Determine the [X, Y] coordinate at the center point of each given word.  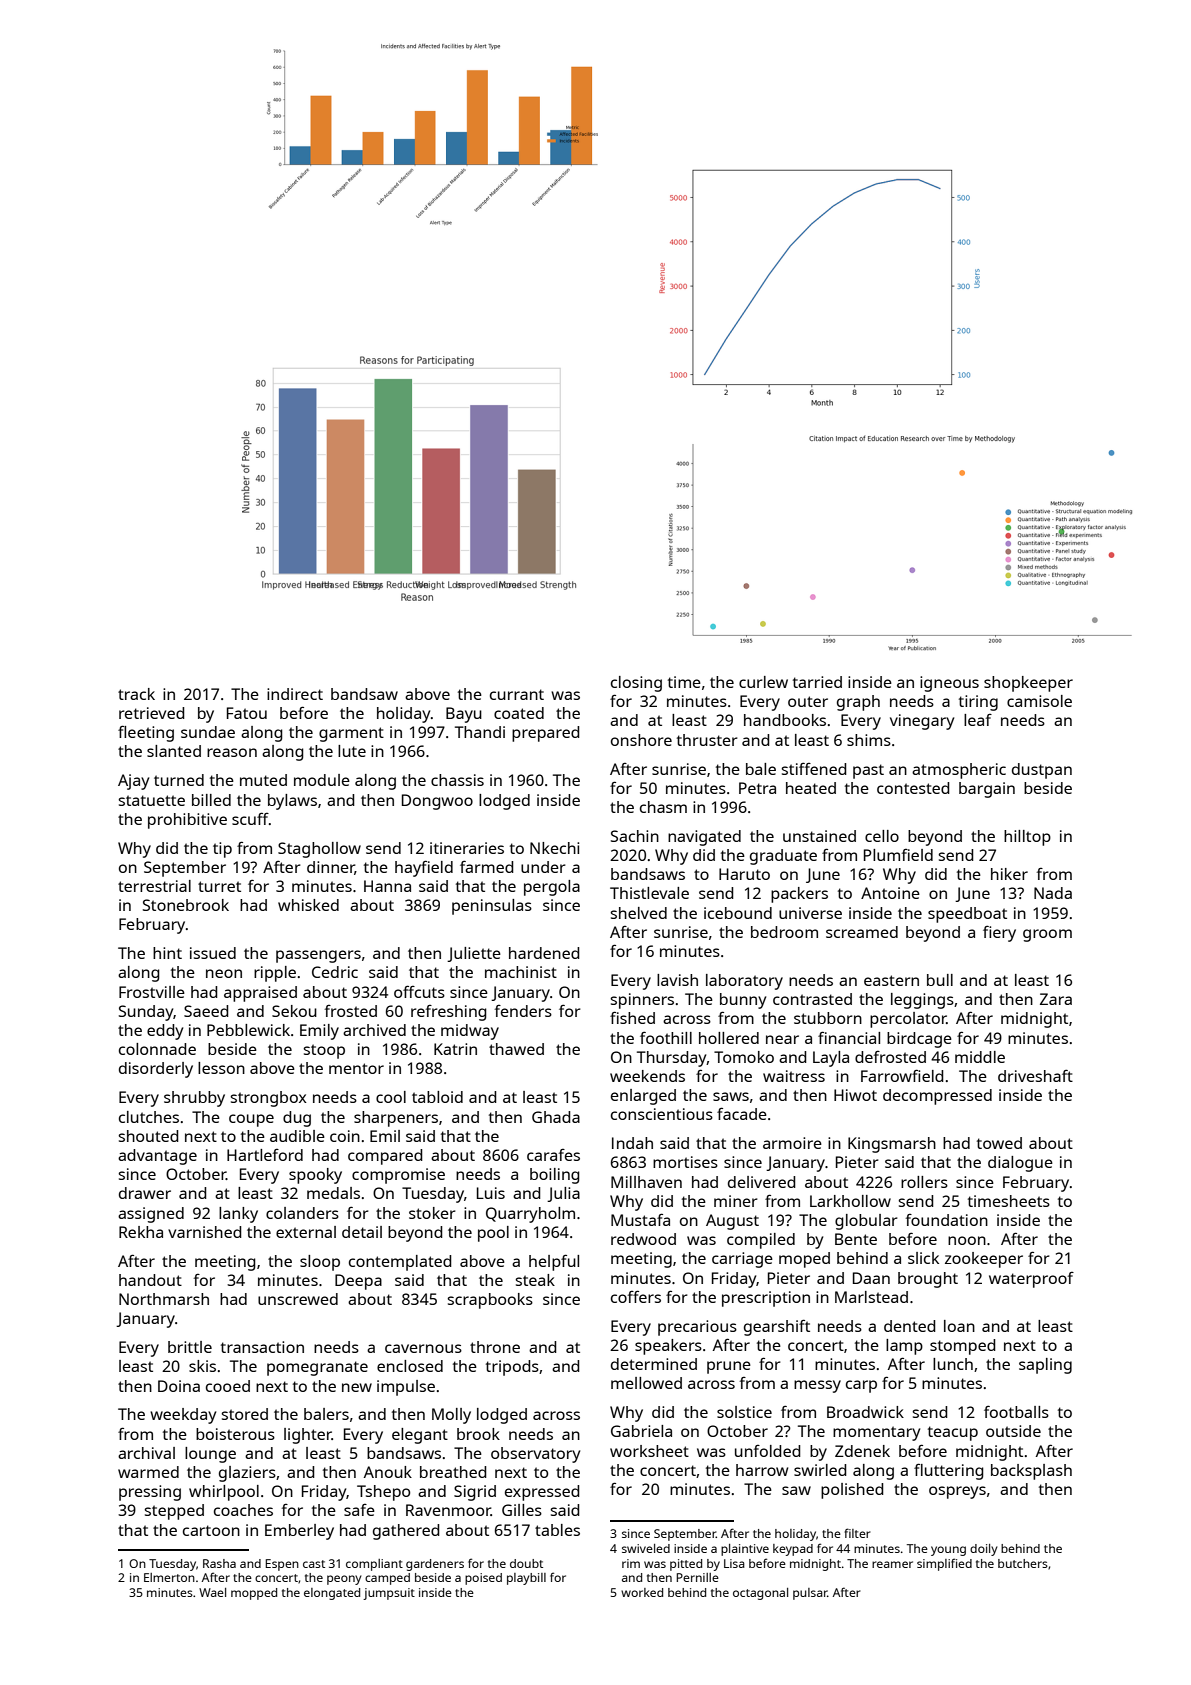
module [322, 780]
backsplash [1031, 1472]
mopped [254, 1594]
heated [811, 788]
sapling [1045, 1366]
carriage [742, 1260]
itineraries [467, 848]
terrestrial [154, 886]
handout [150, 1280]
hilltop [1027, 838]
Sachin [635, 836]
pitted [686, 1565]
